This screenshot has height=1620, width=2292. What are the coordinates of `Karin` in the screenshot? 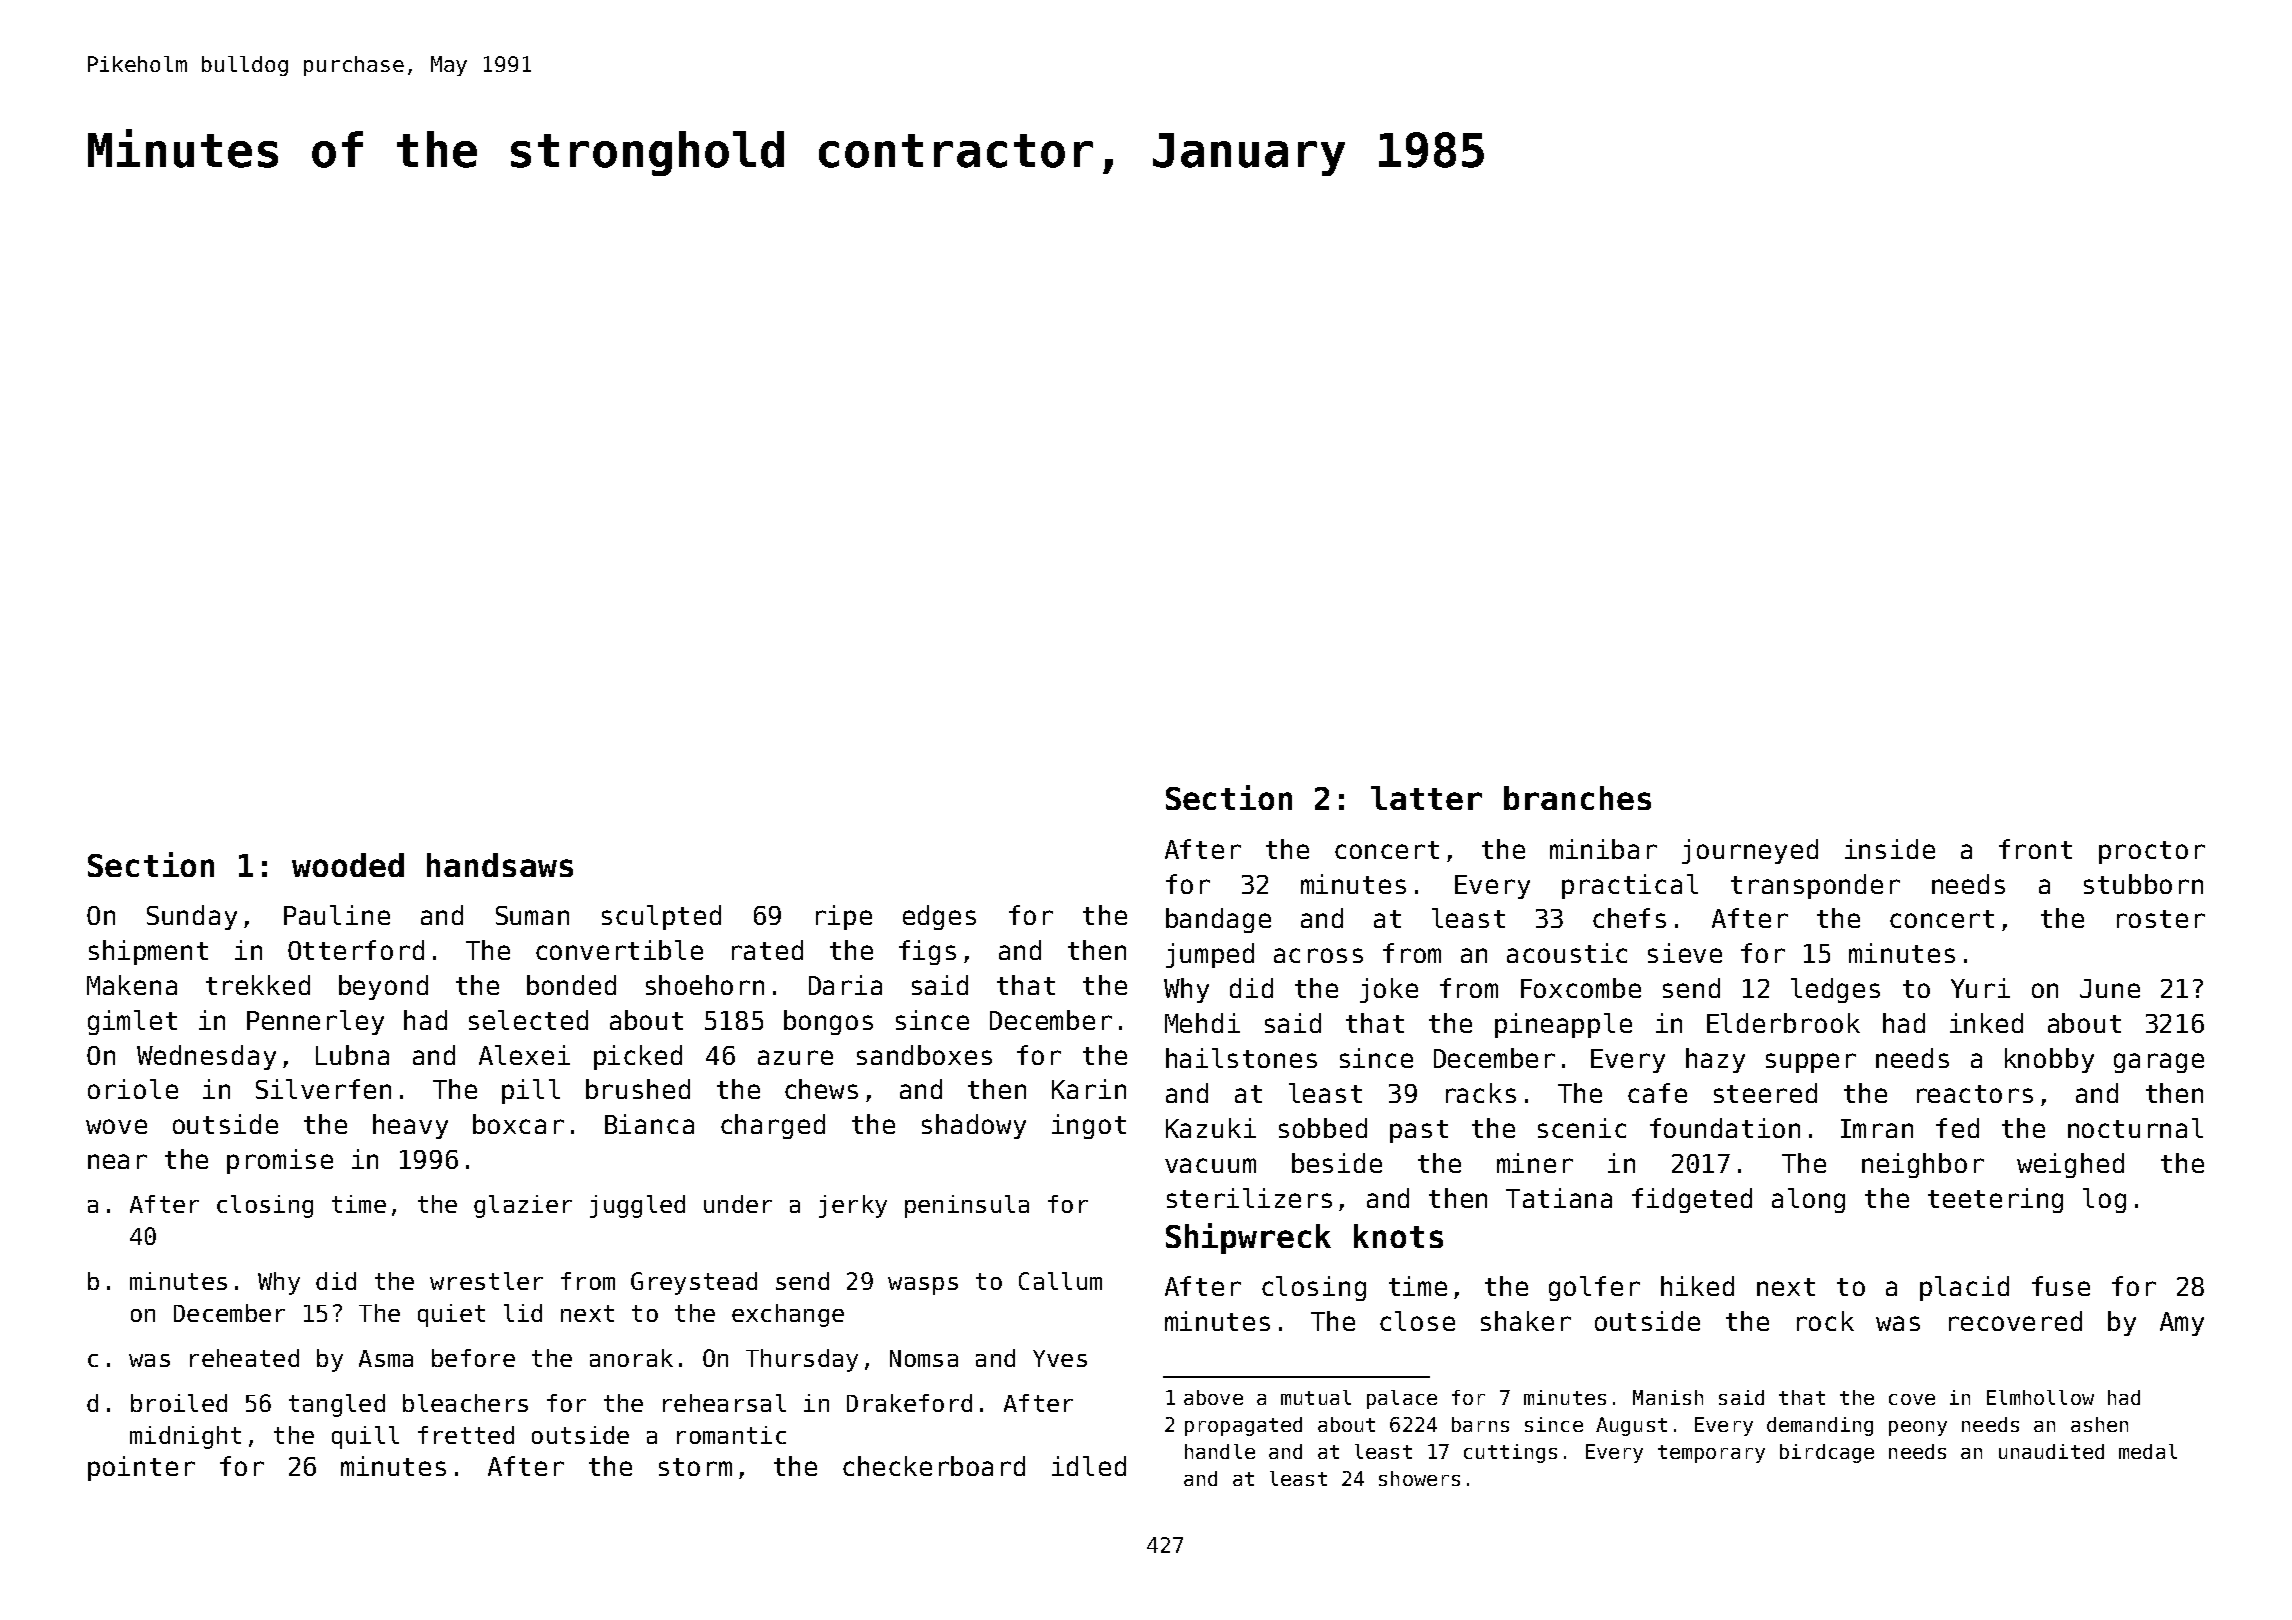 It's located at (1089, 1089).
